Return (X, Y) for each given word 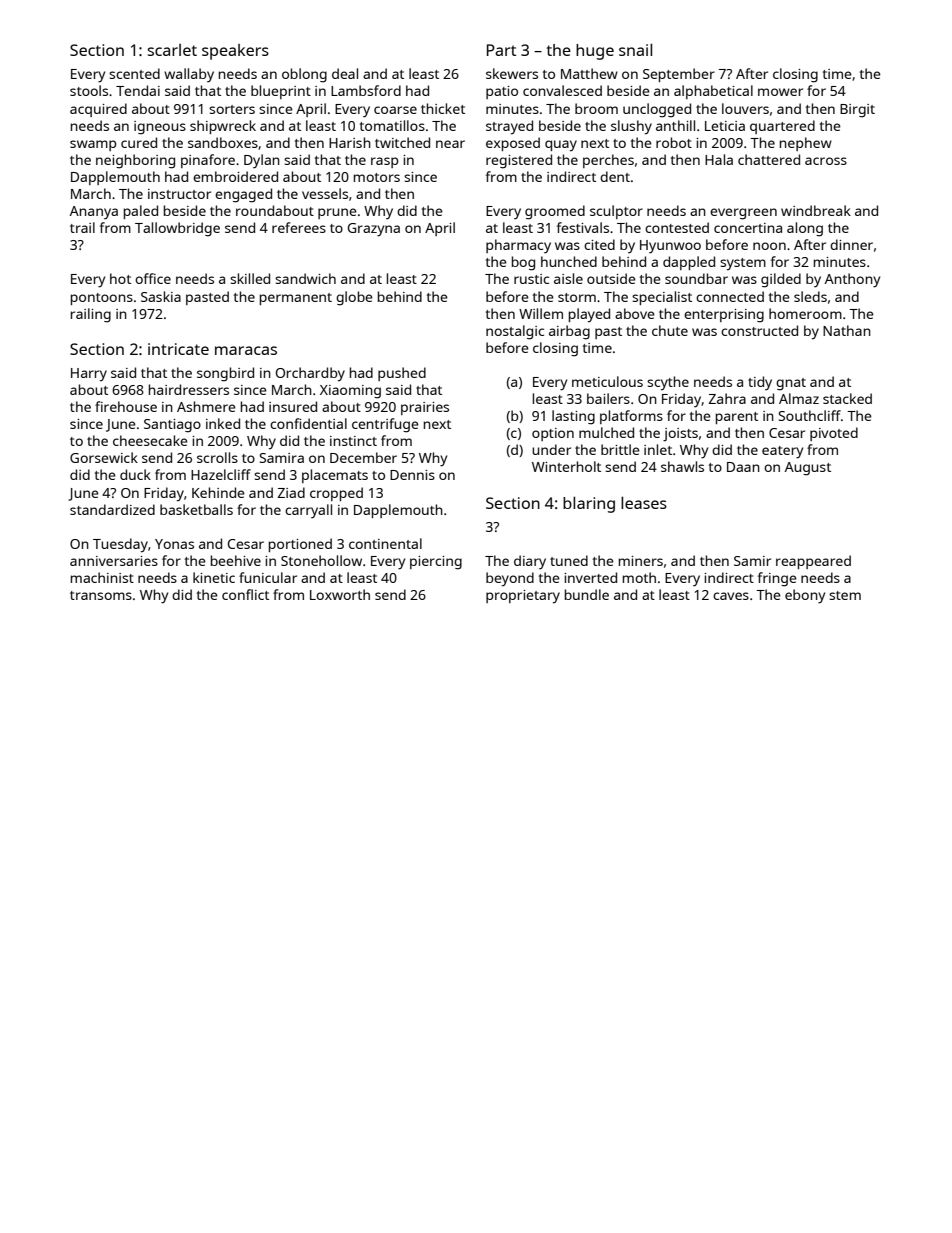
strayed (509, 127)
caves (731, 596)
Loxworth (340, 594)
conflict (245, 594)
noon (769, 246)
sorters (232, 109)
